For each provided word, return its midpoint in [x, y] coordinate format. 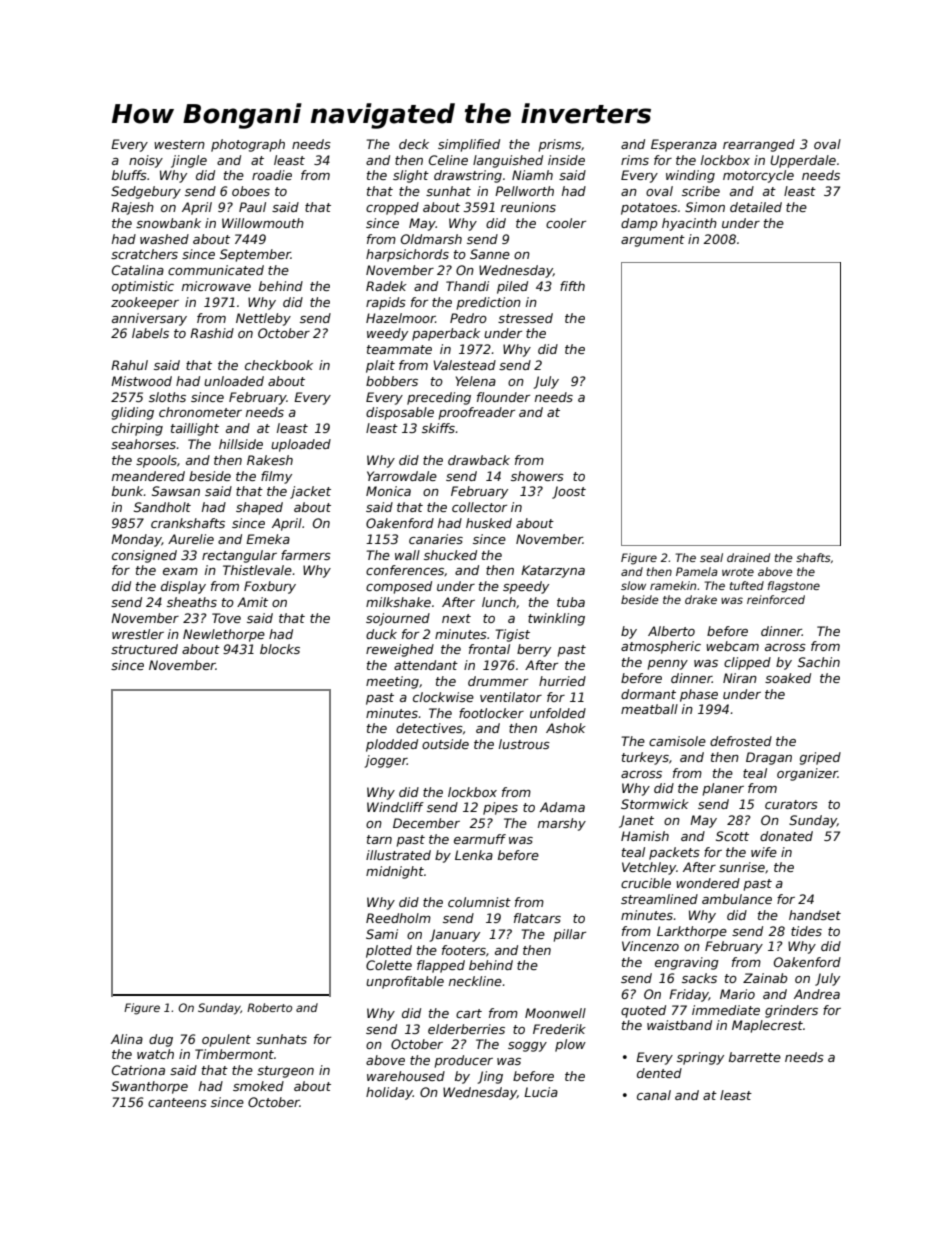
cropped [392, 208]
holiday [389, 1093]
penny [668, 665]
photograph [248, 145]
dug [161, 1040]
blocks [280, 649]
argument [653, 241]
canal [654, 1095]
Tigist [512, 635]
